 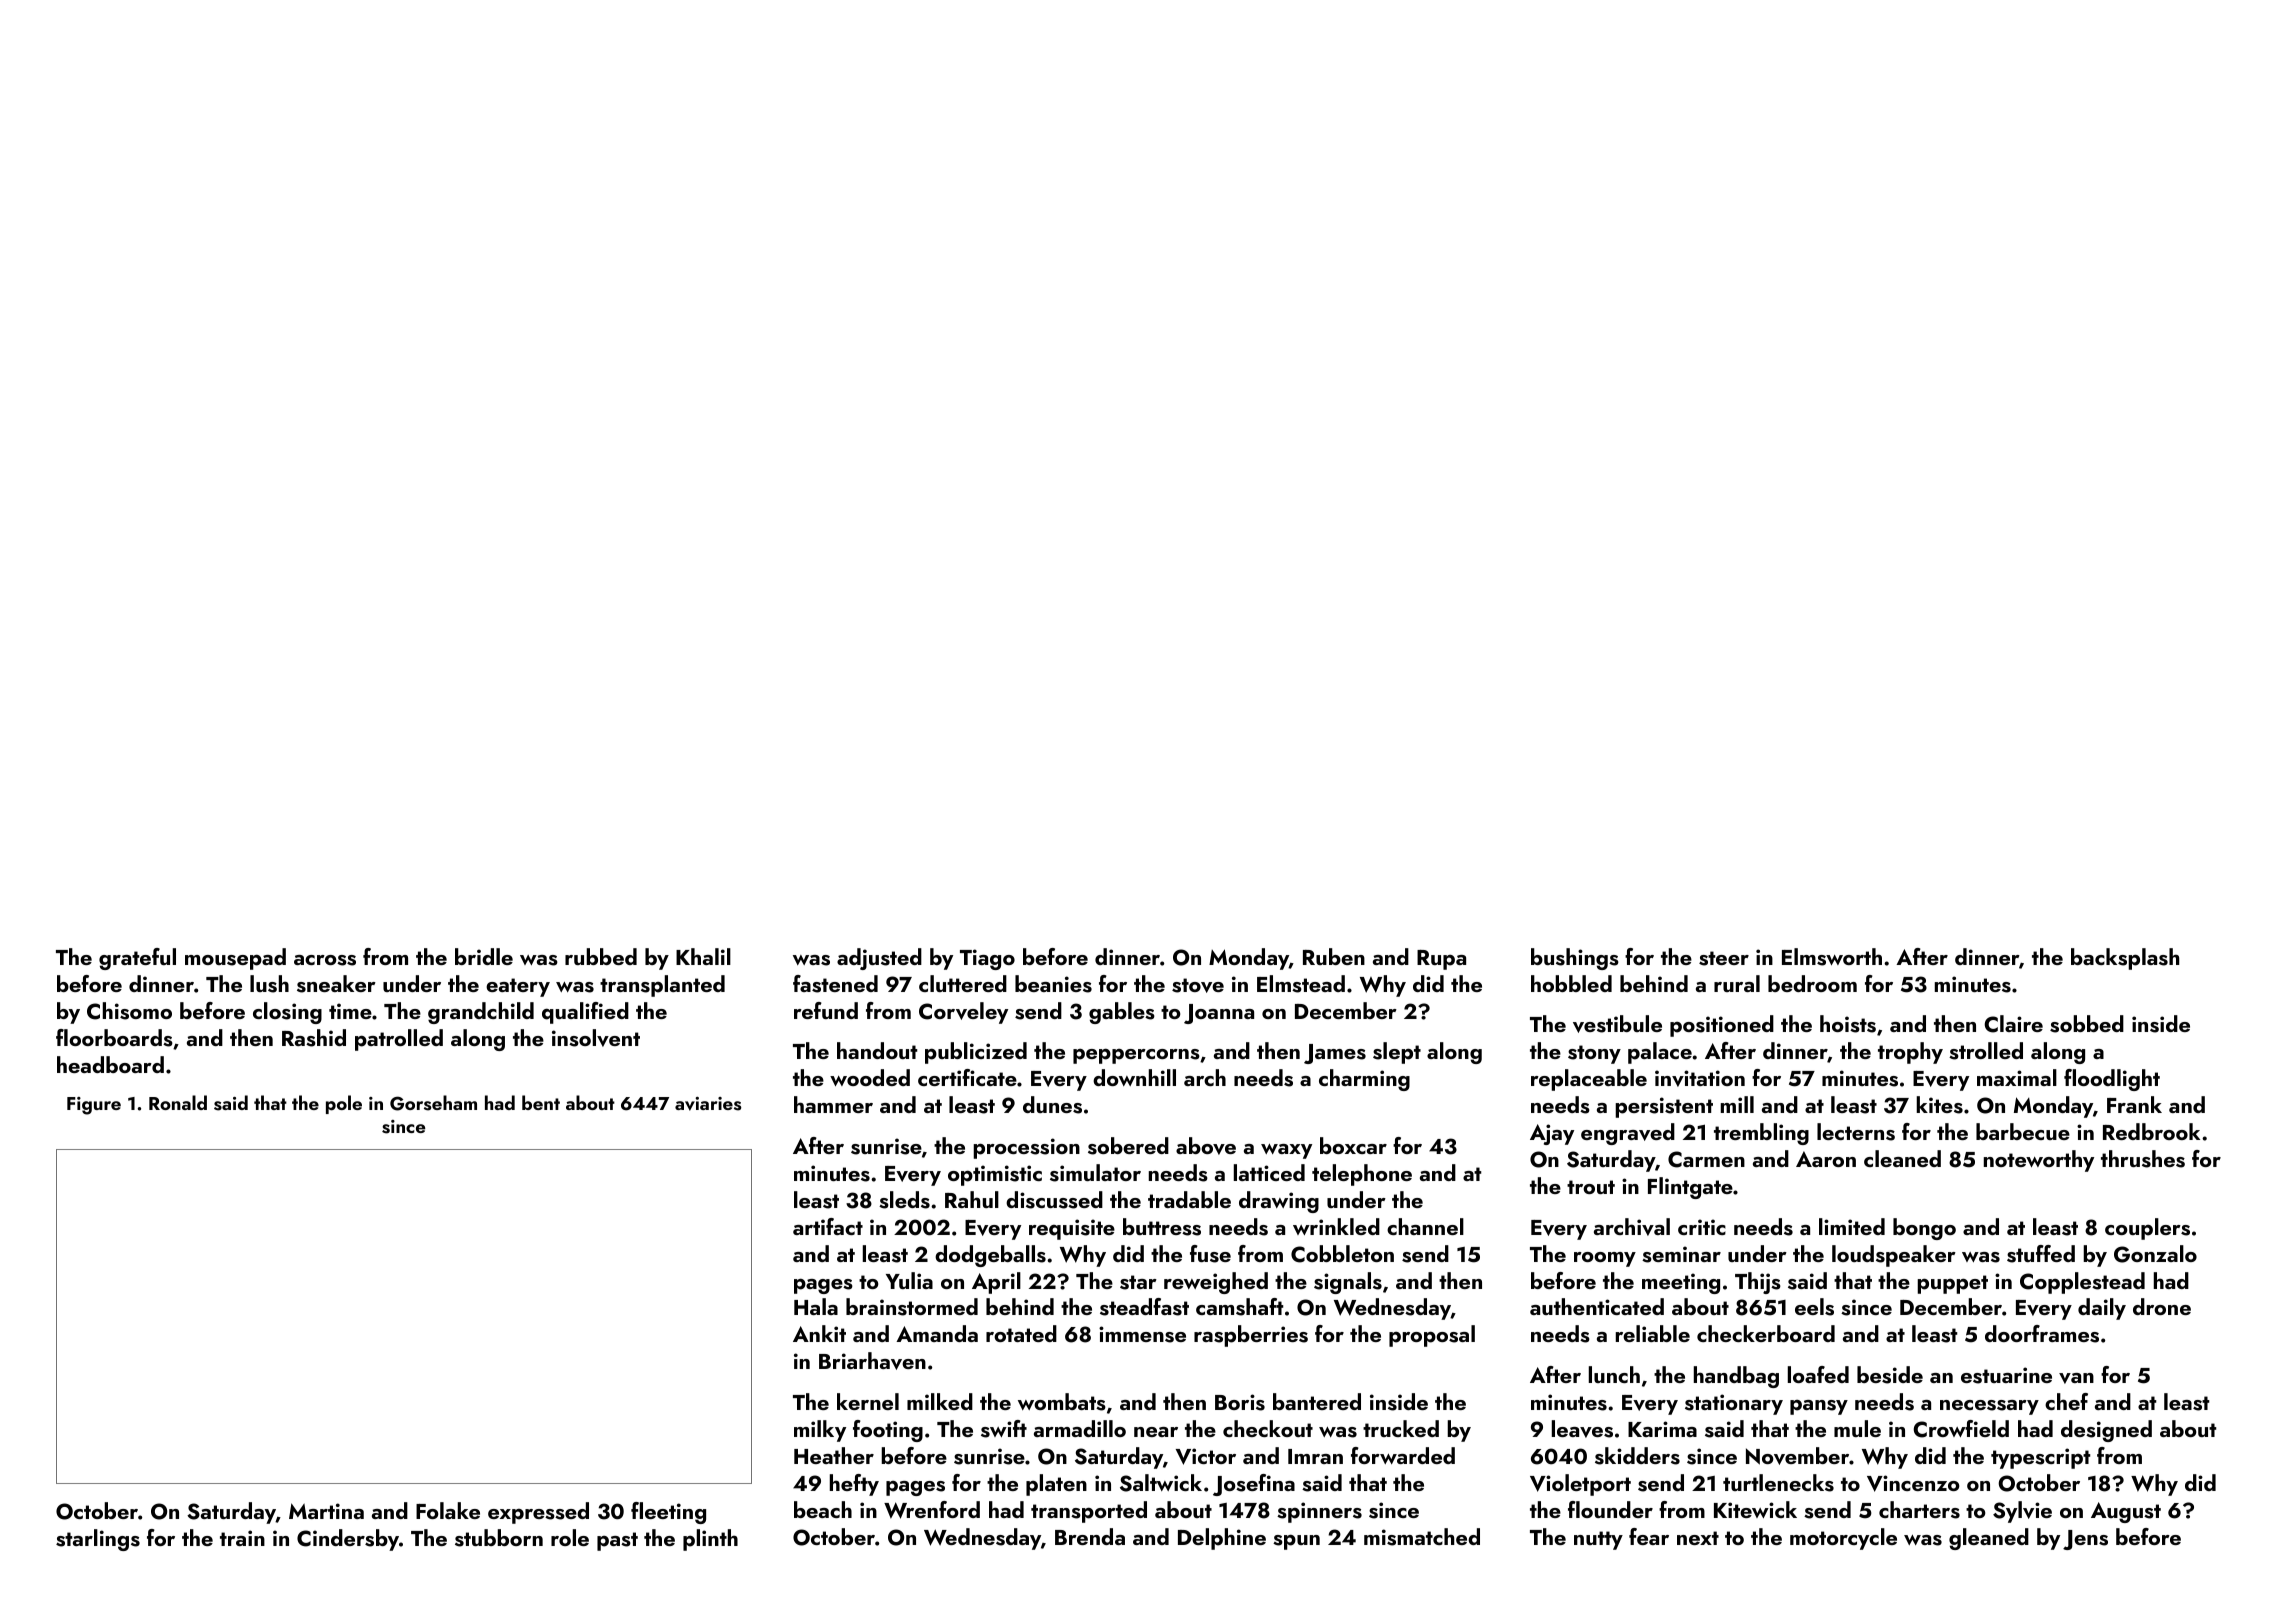 I want to click on bent, so click(x=541, y=1102).
